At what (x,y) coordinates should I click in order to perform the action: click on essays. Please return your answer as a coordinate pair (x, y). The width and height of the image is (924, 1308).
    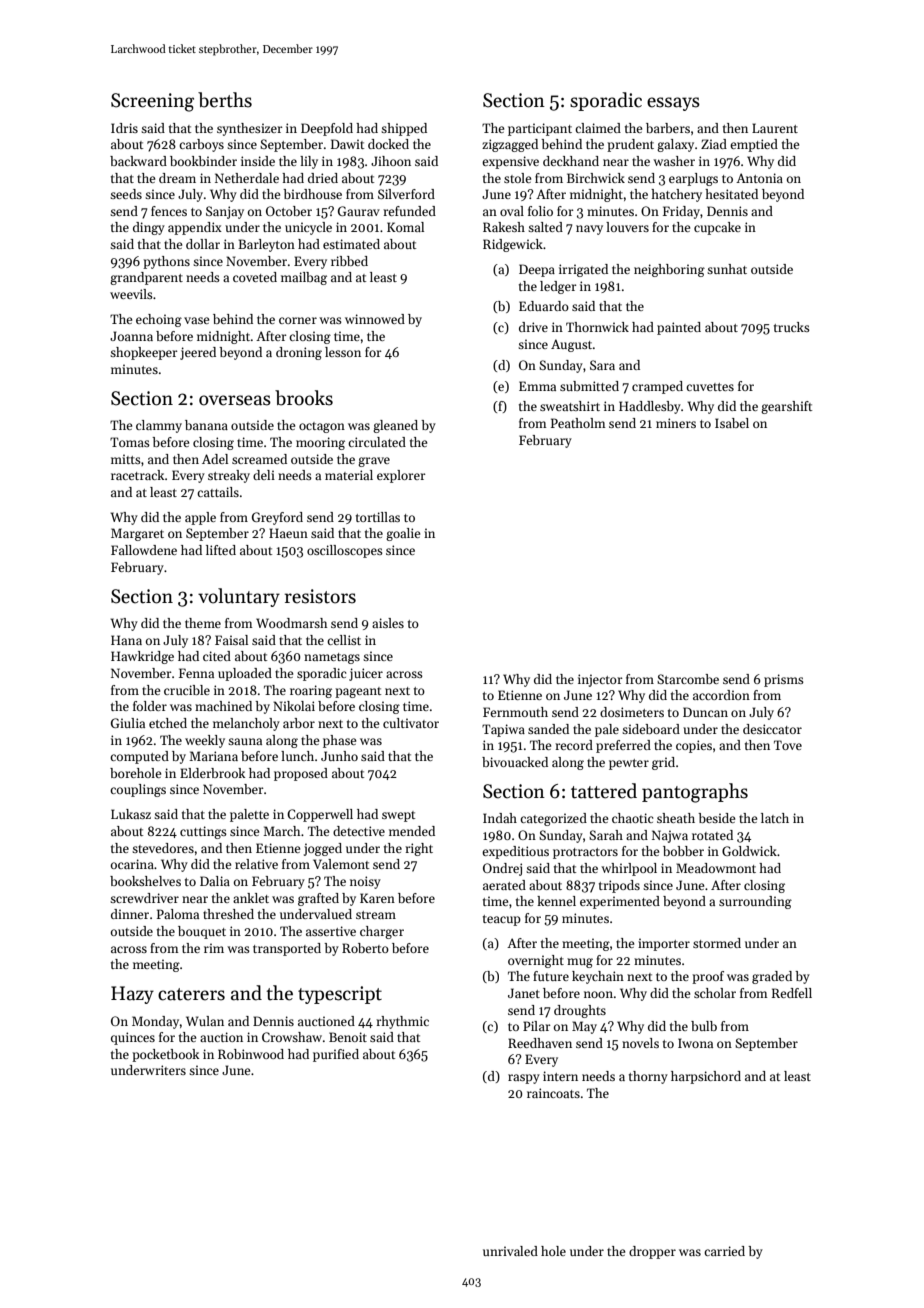
    Looking at the image, I should click on (673, 104).
